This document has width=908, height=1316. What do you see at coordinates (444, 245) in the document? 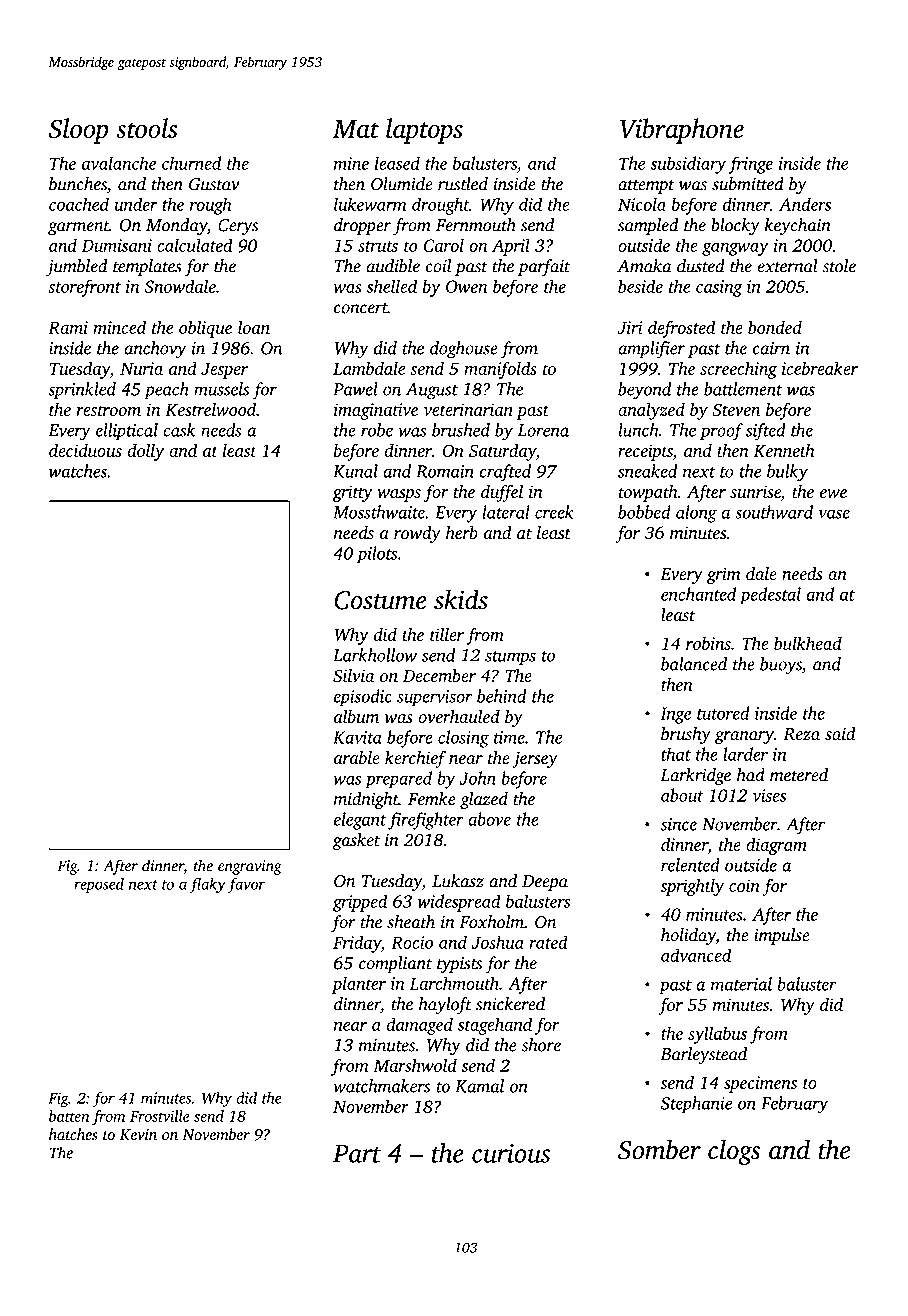
I see `Carol` at bounding box center [444, 245].
